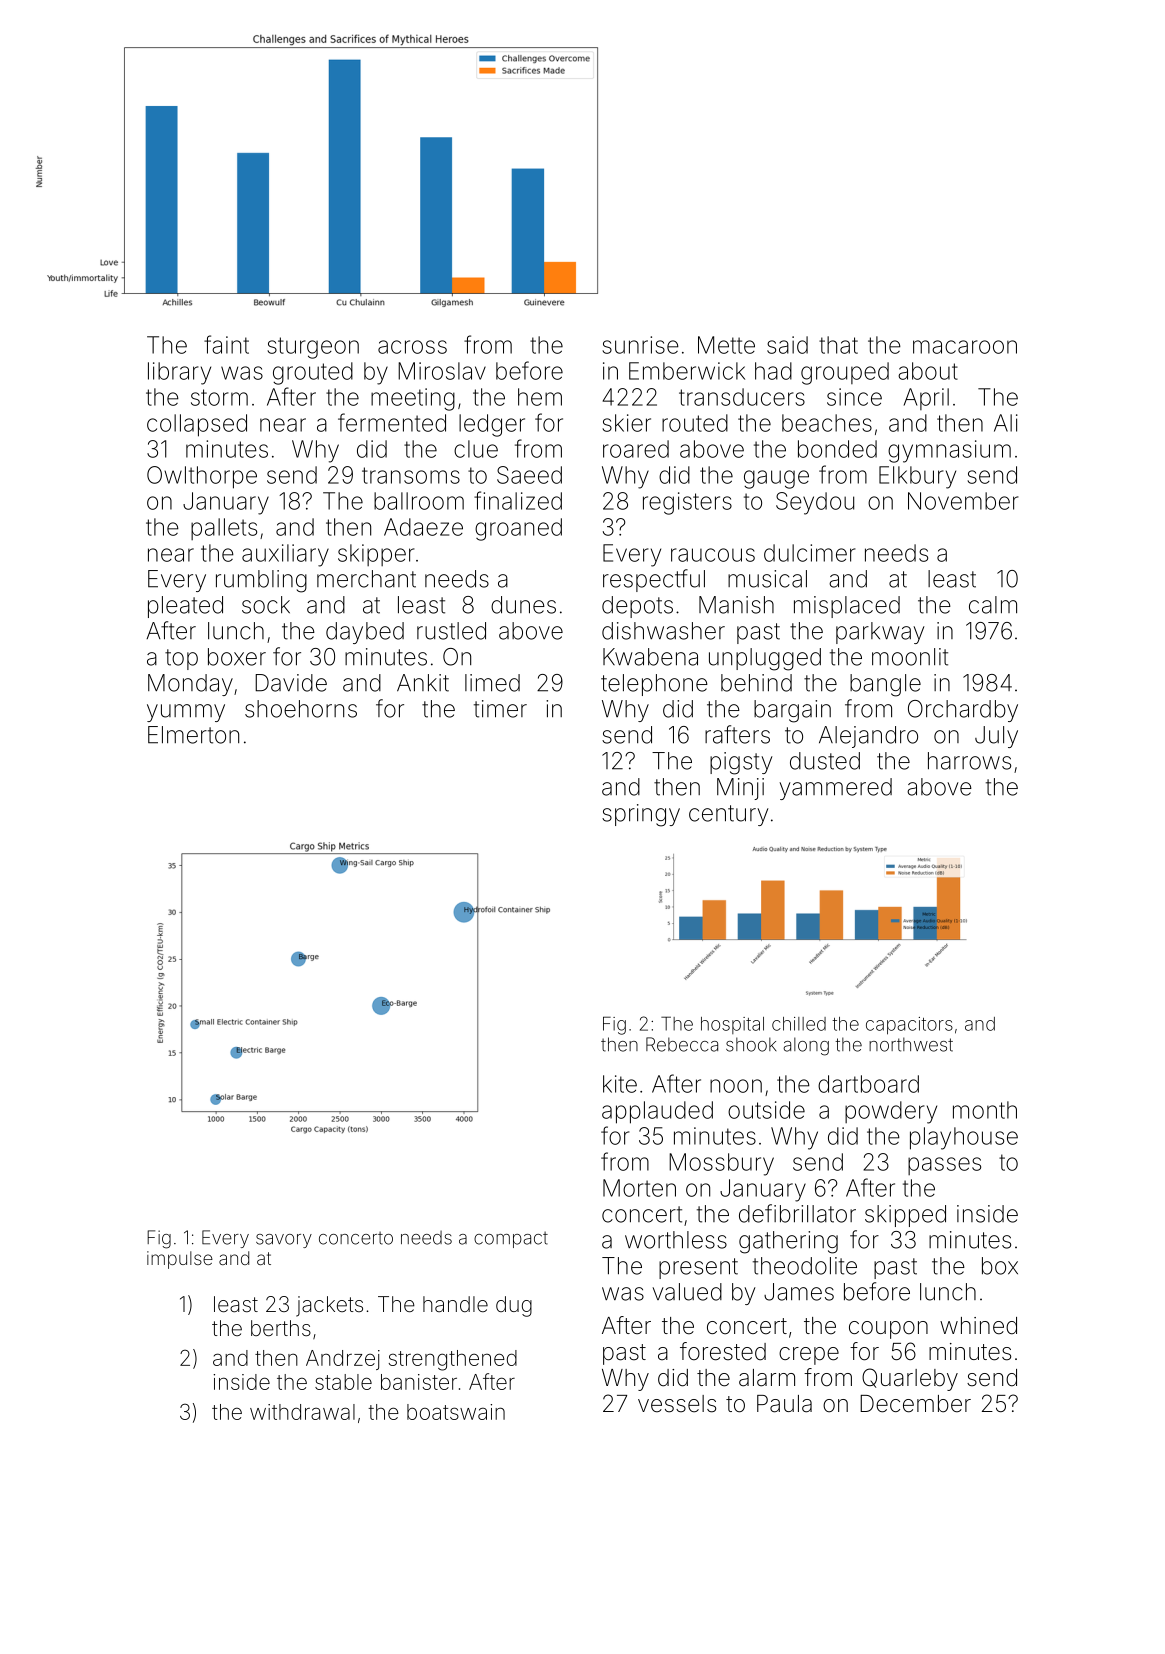 This screenshot has height=1654, width=1165. I want to click on about, so click(928, 371).
